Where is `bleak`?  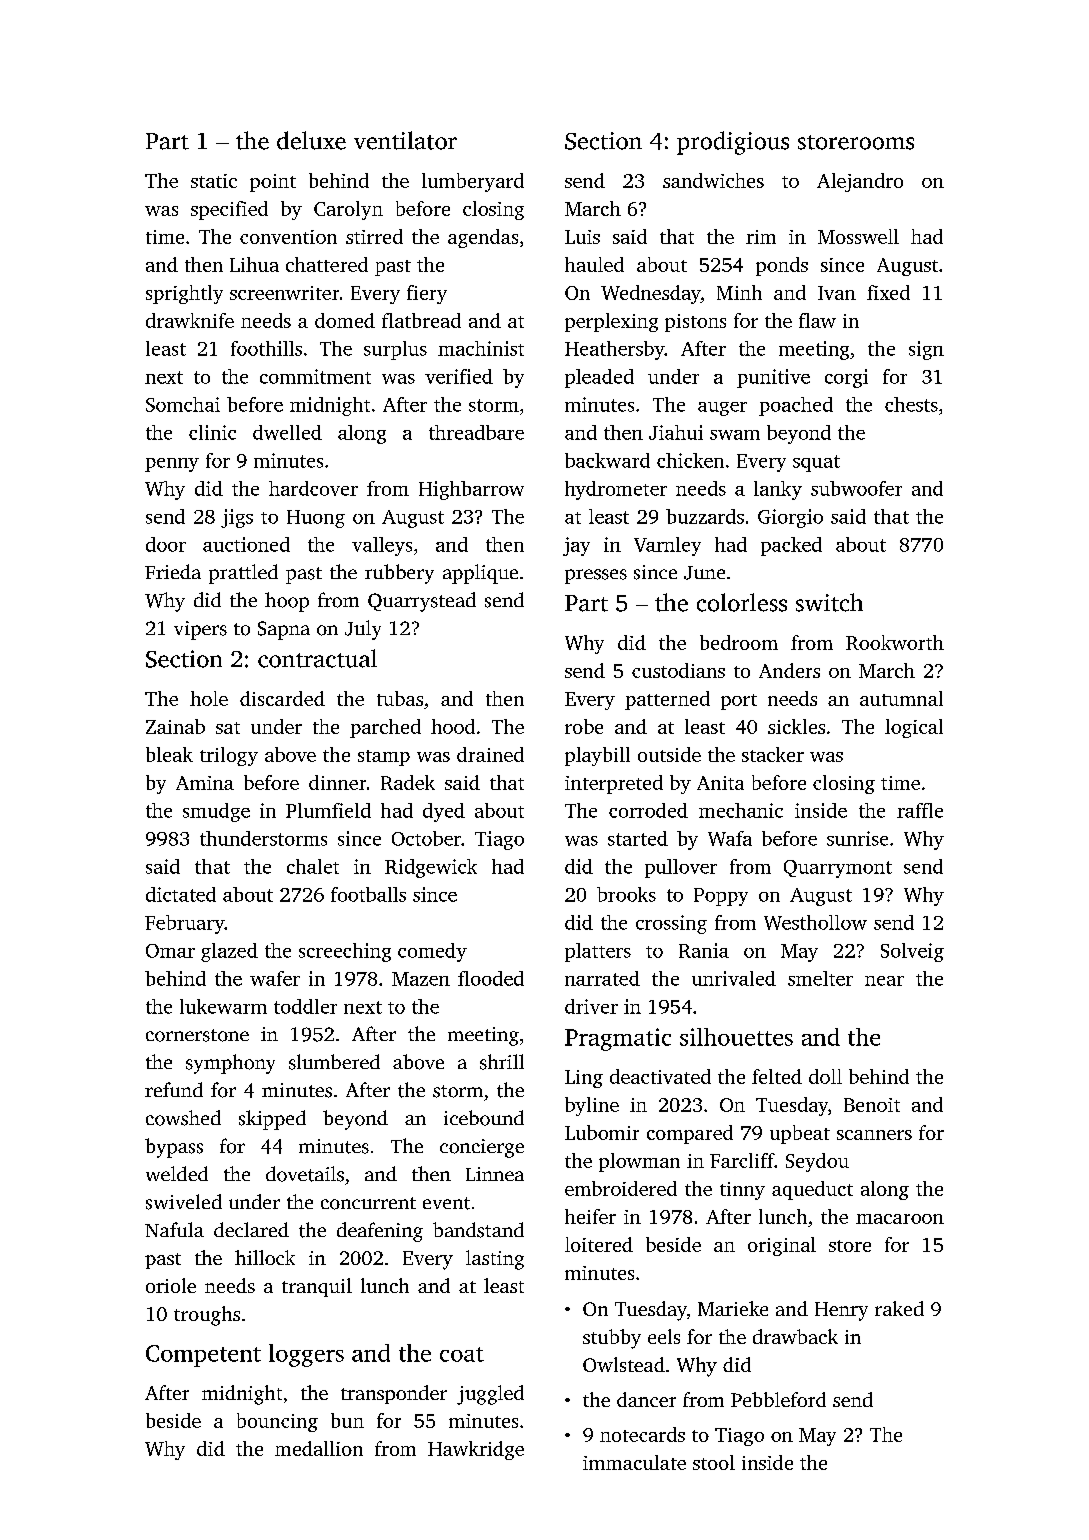 bleak is located at coordinates (169, 754).
